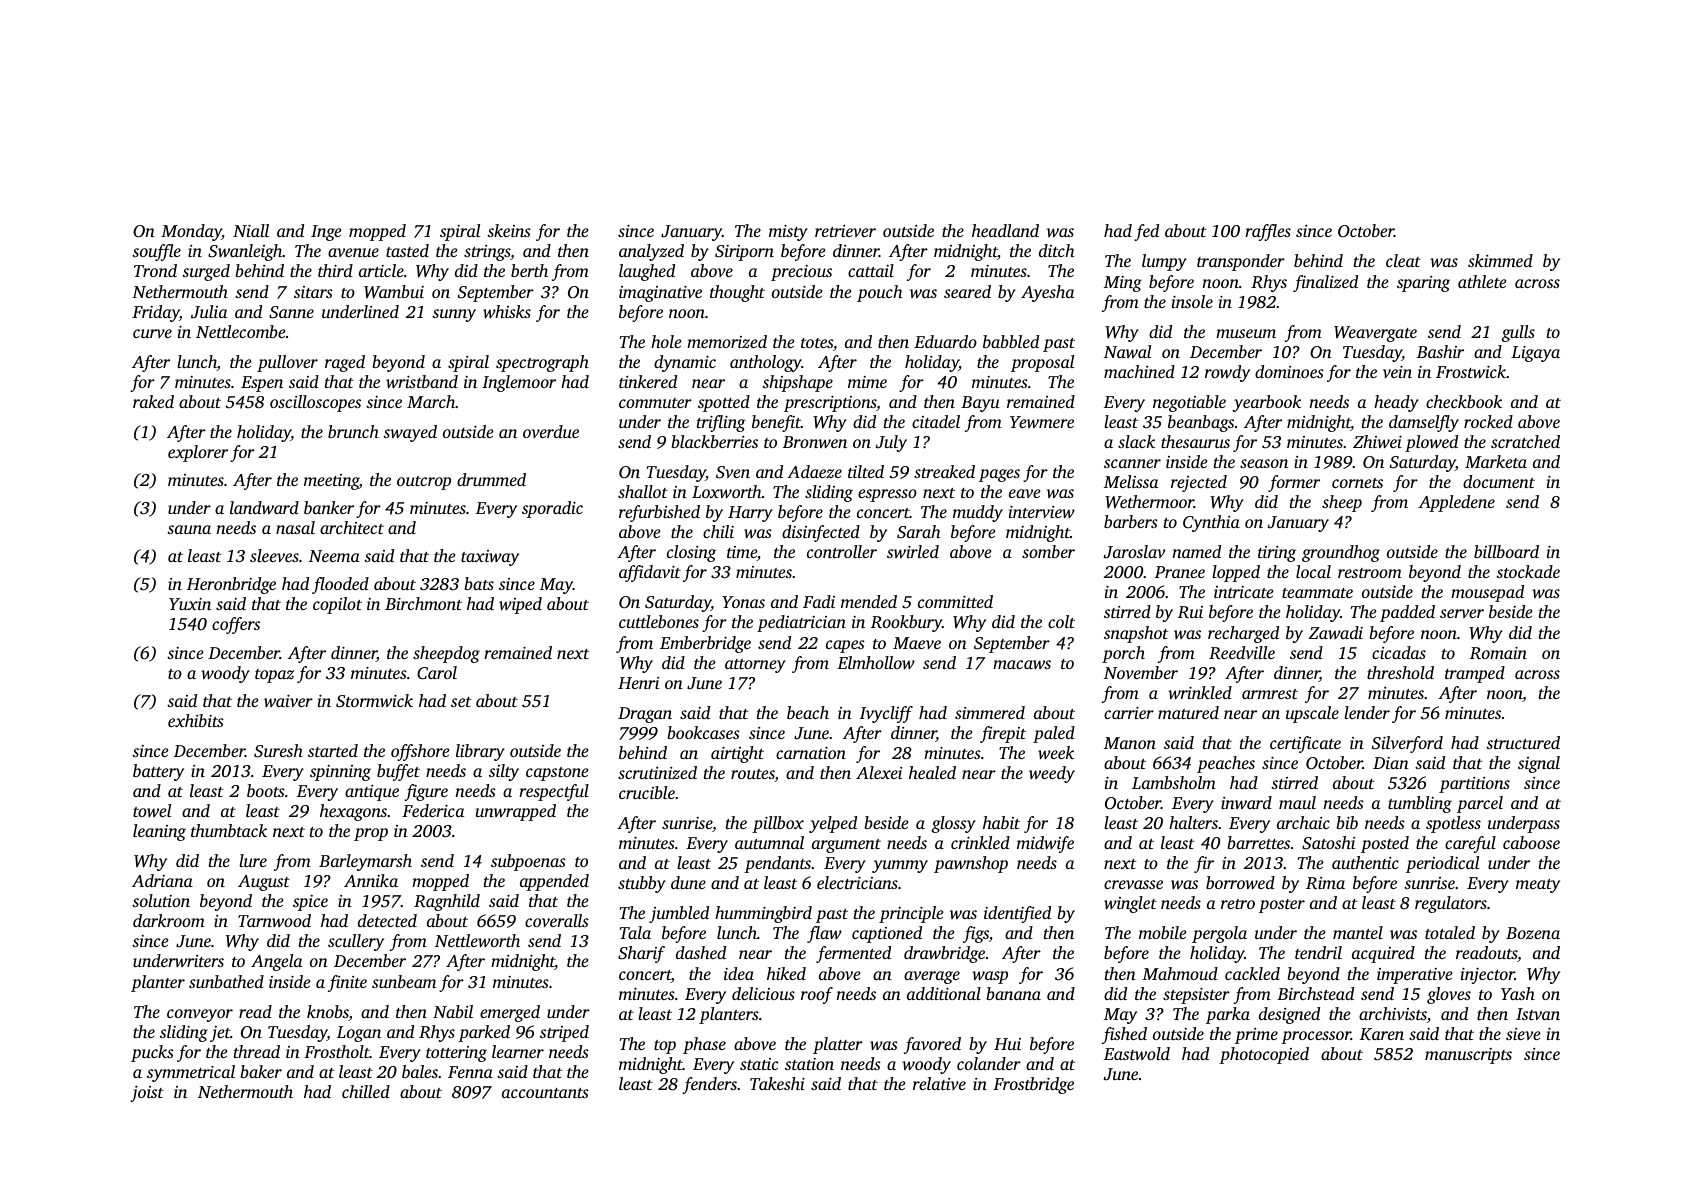  What do you see at coordinates (153, 401) in the screenshot?
I see `raked` at bounding box center [153, 401].
